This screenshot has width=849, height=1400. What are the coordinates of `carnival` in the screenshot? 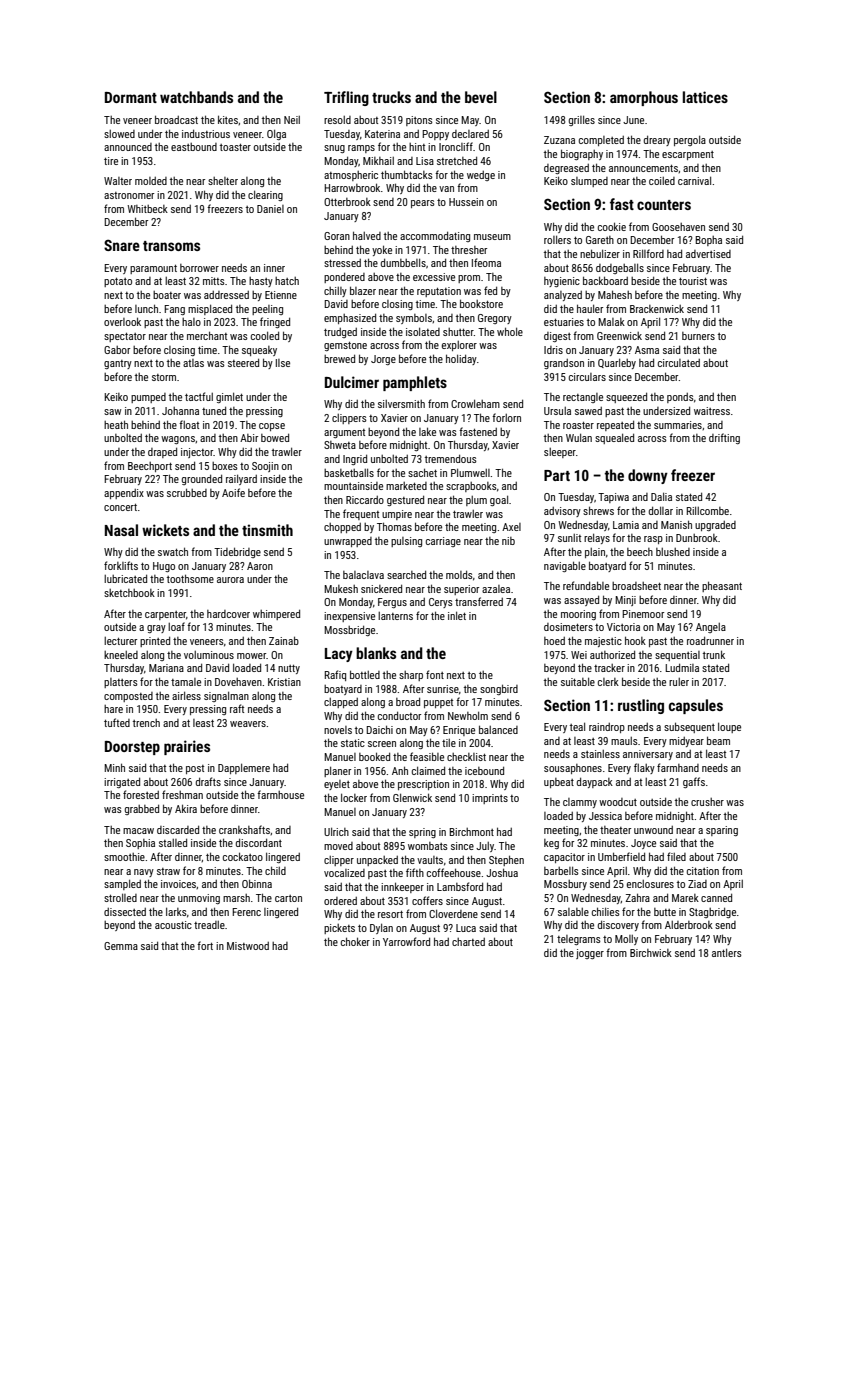 It's located at (694, 180).
